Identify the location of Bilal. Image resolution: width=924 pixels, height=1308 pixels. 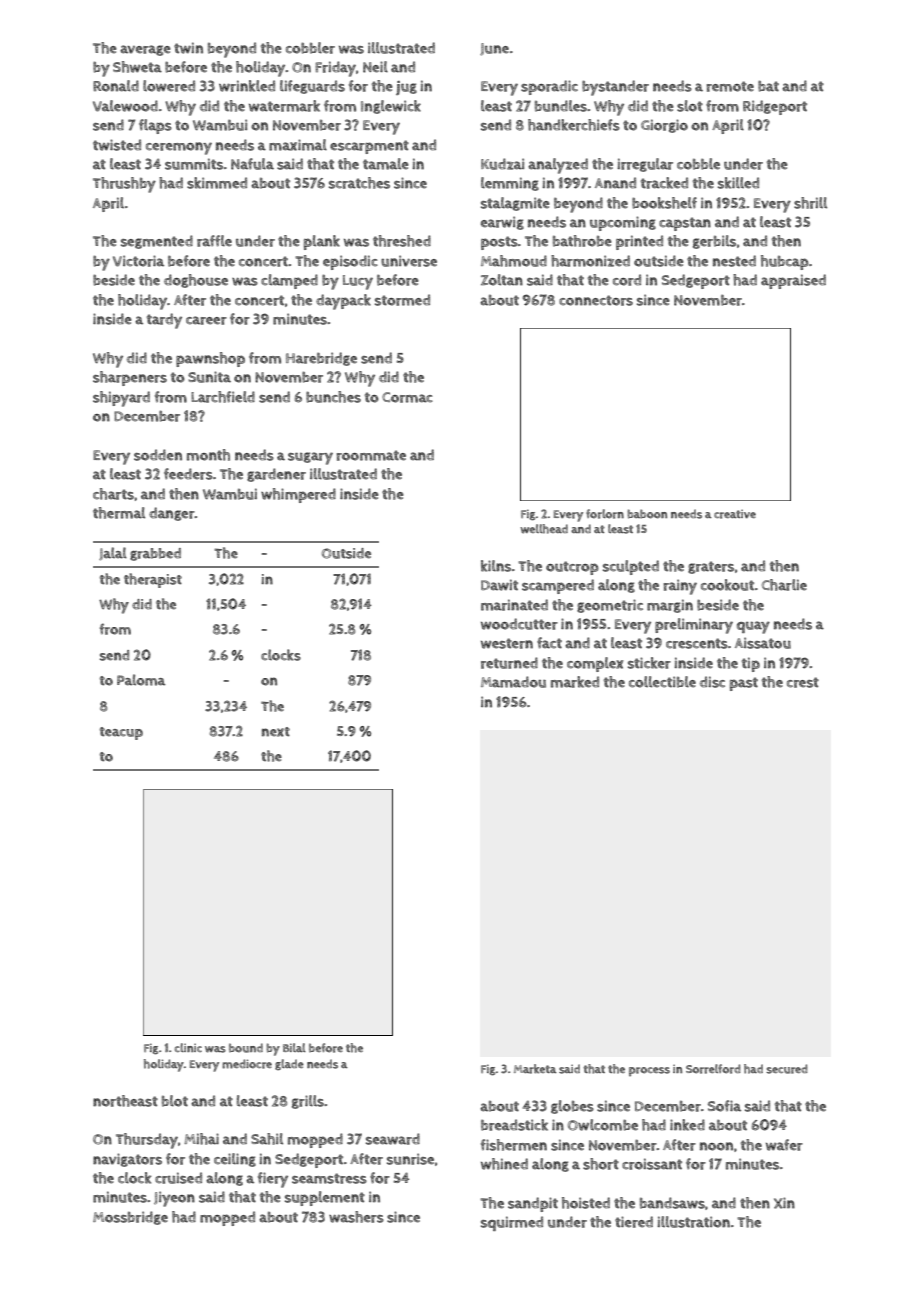
(294, 1047).
